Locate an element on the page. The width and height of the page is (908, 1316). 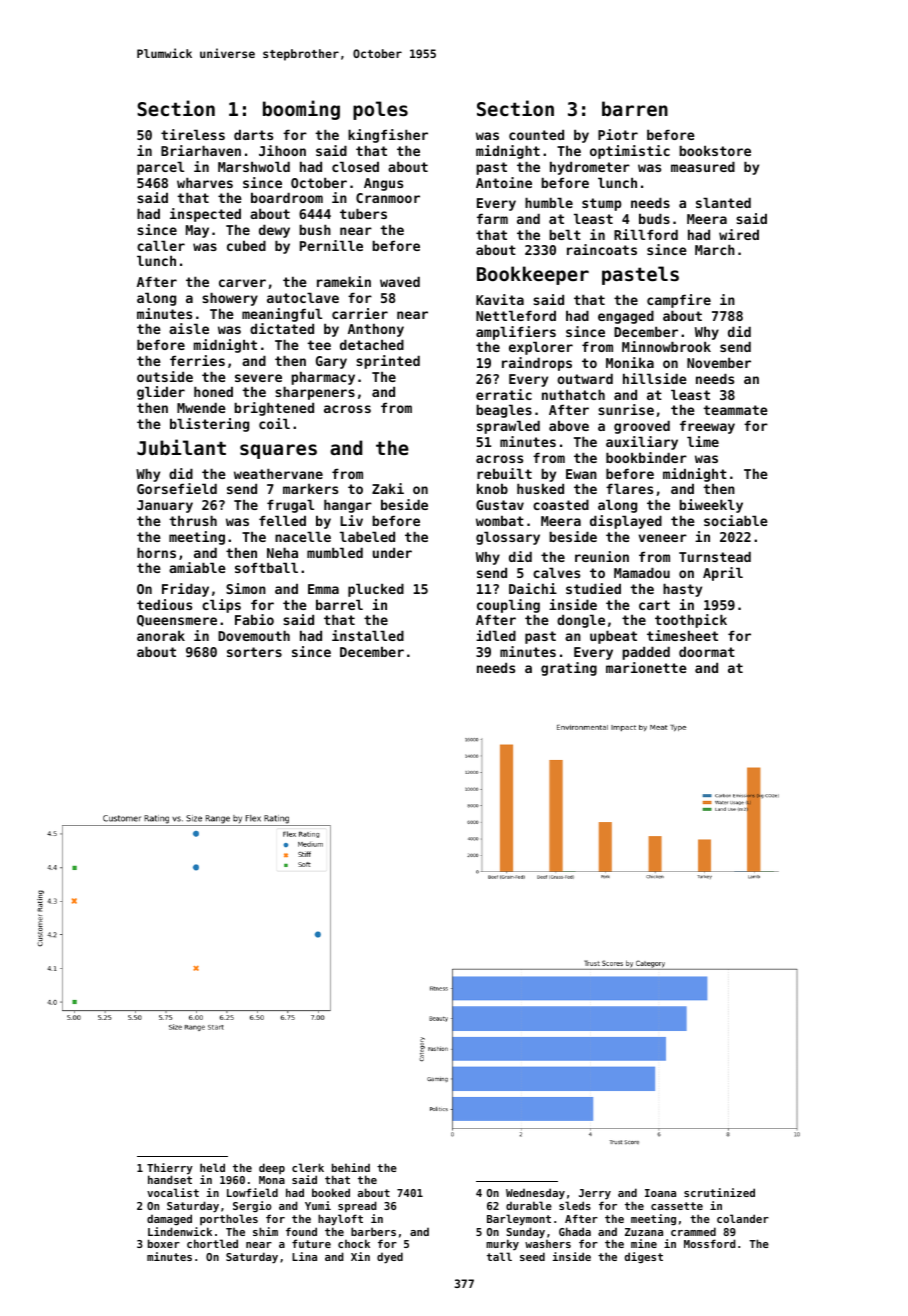
Dovemouth is located at coordinates (254, 635).
